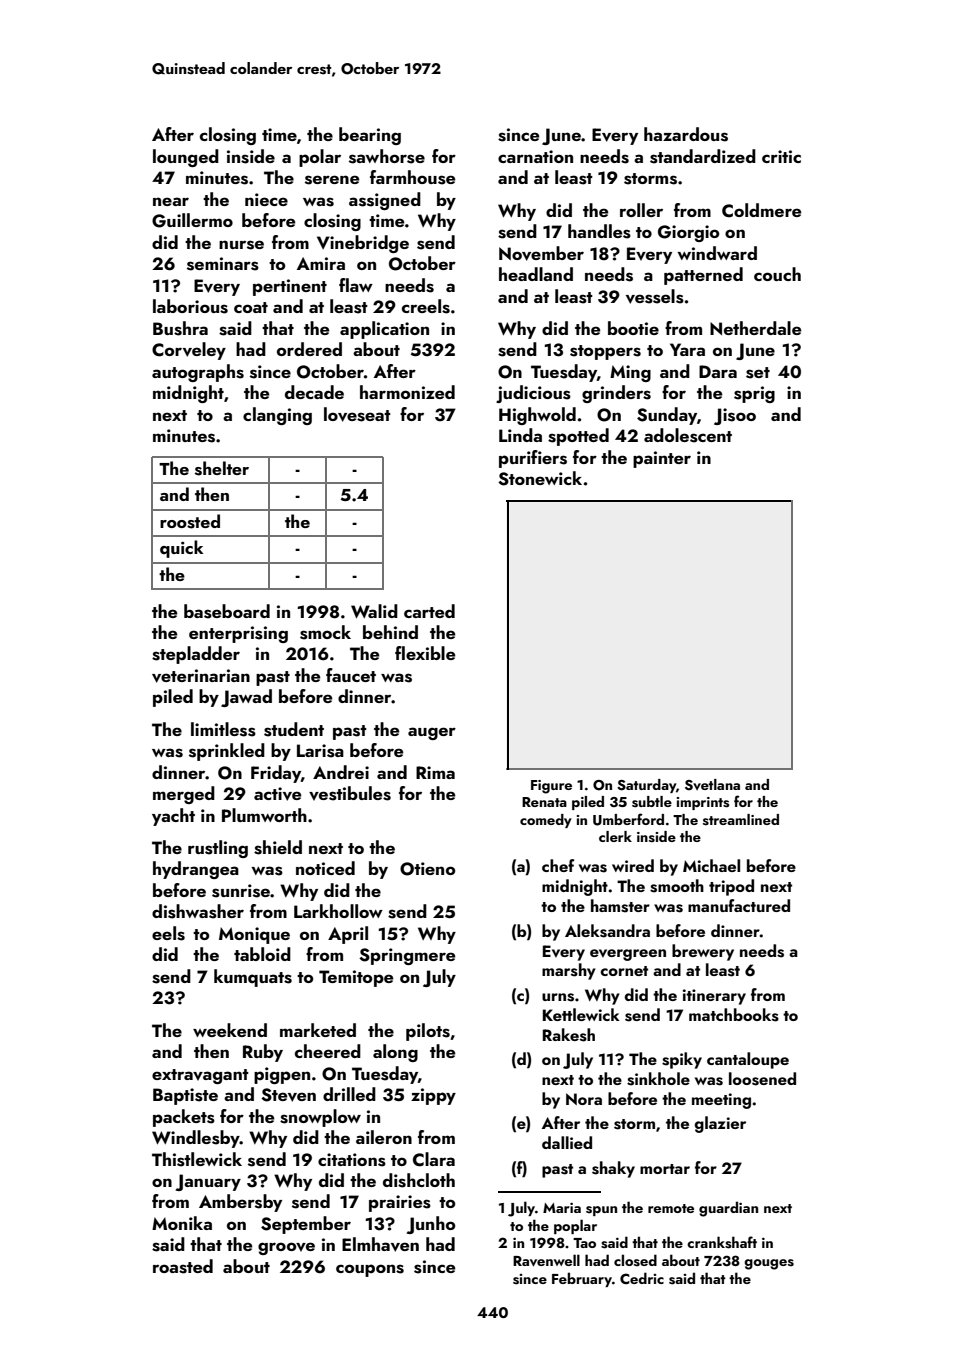 The image size is (954, 1353). Describe the element at coordinates (407, 392) in the document. I see `harmonized` at that location.
